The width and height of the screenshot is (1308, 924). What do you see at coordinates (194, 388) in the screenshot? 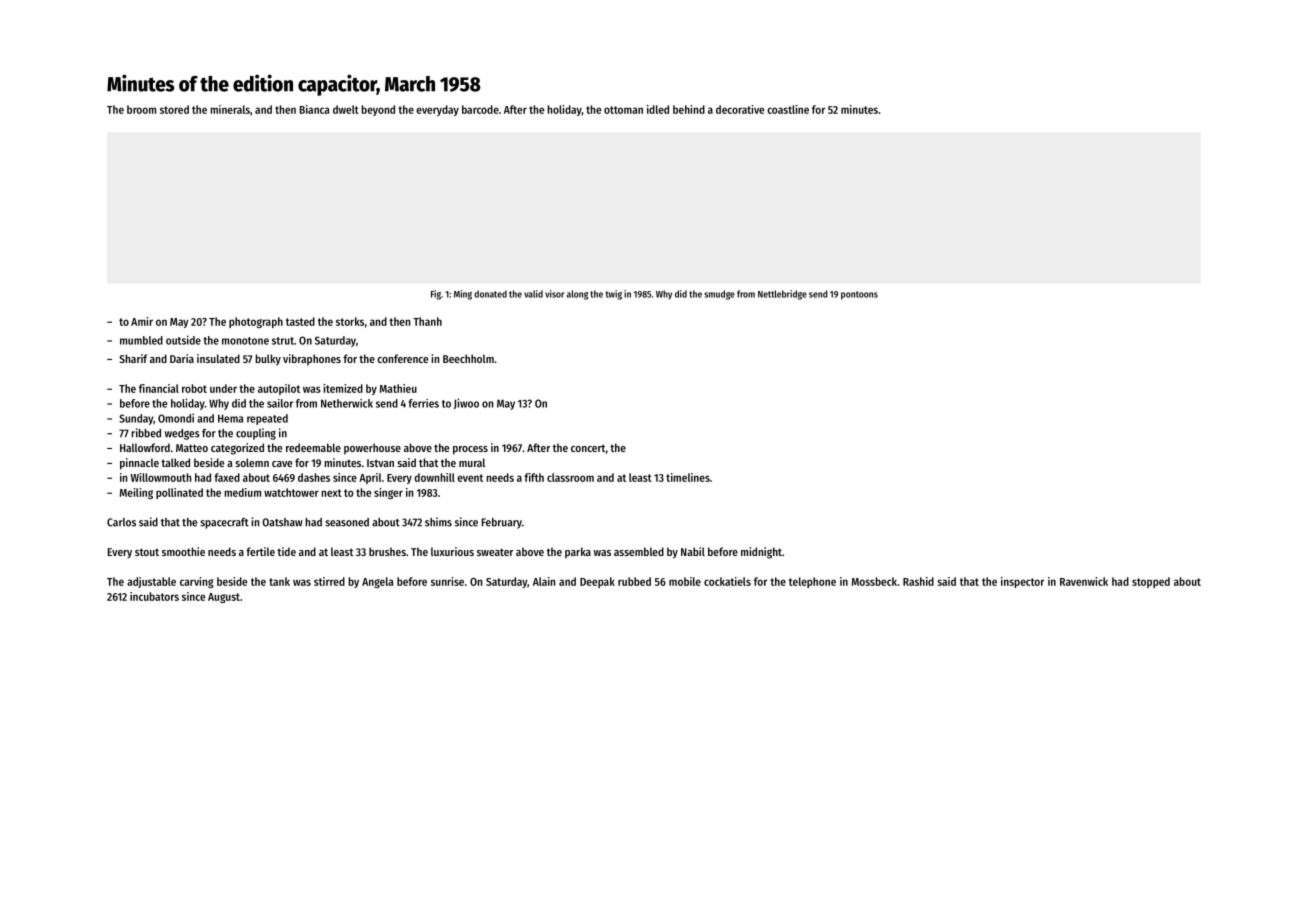
I see `robot` at bounding box center [194, 388].
